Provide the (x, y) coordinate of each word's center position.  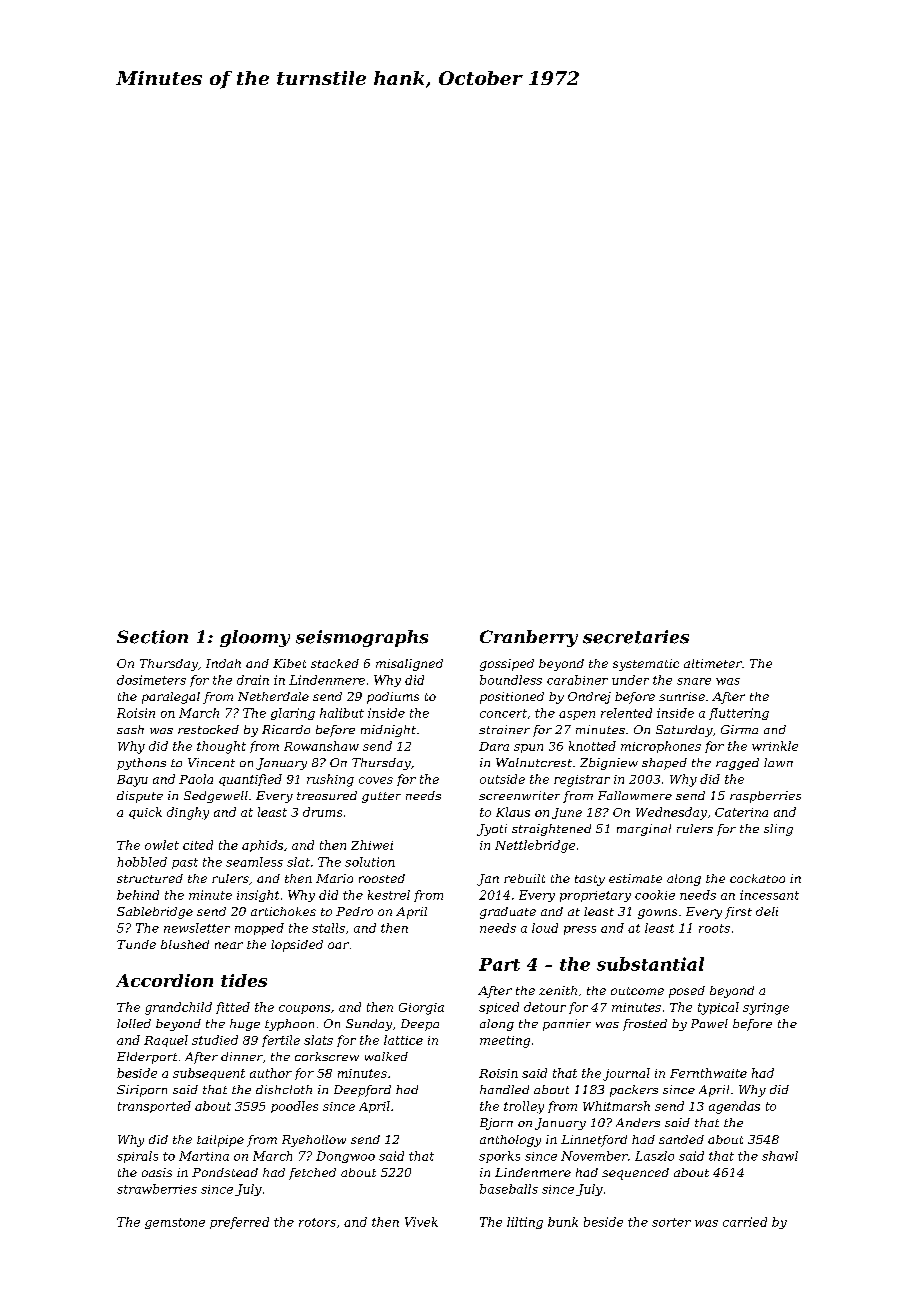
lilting (525, 1223)
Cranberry (529, 638)
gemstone (175, 1223)
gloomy (255, 638)
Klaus (513, 812)
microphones (661, 747)
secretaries (636, 637)
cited (198, 845)
